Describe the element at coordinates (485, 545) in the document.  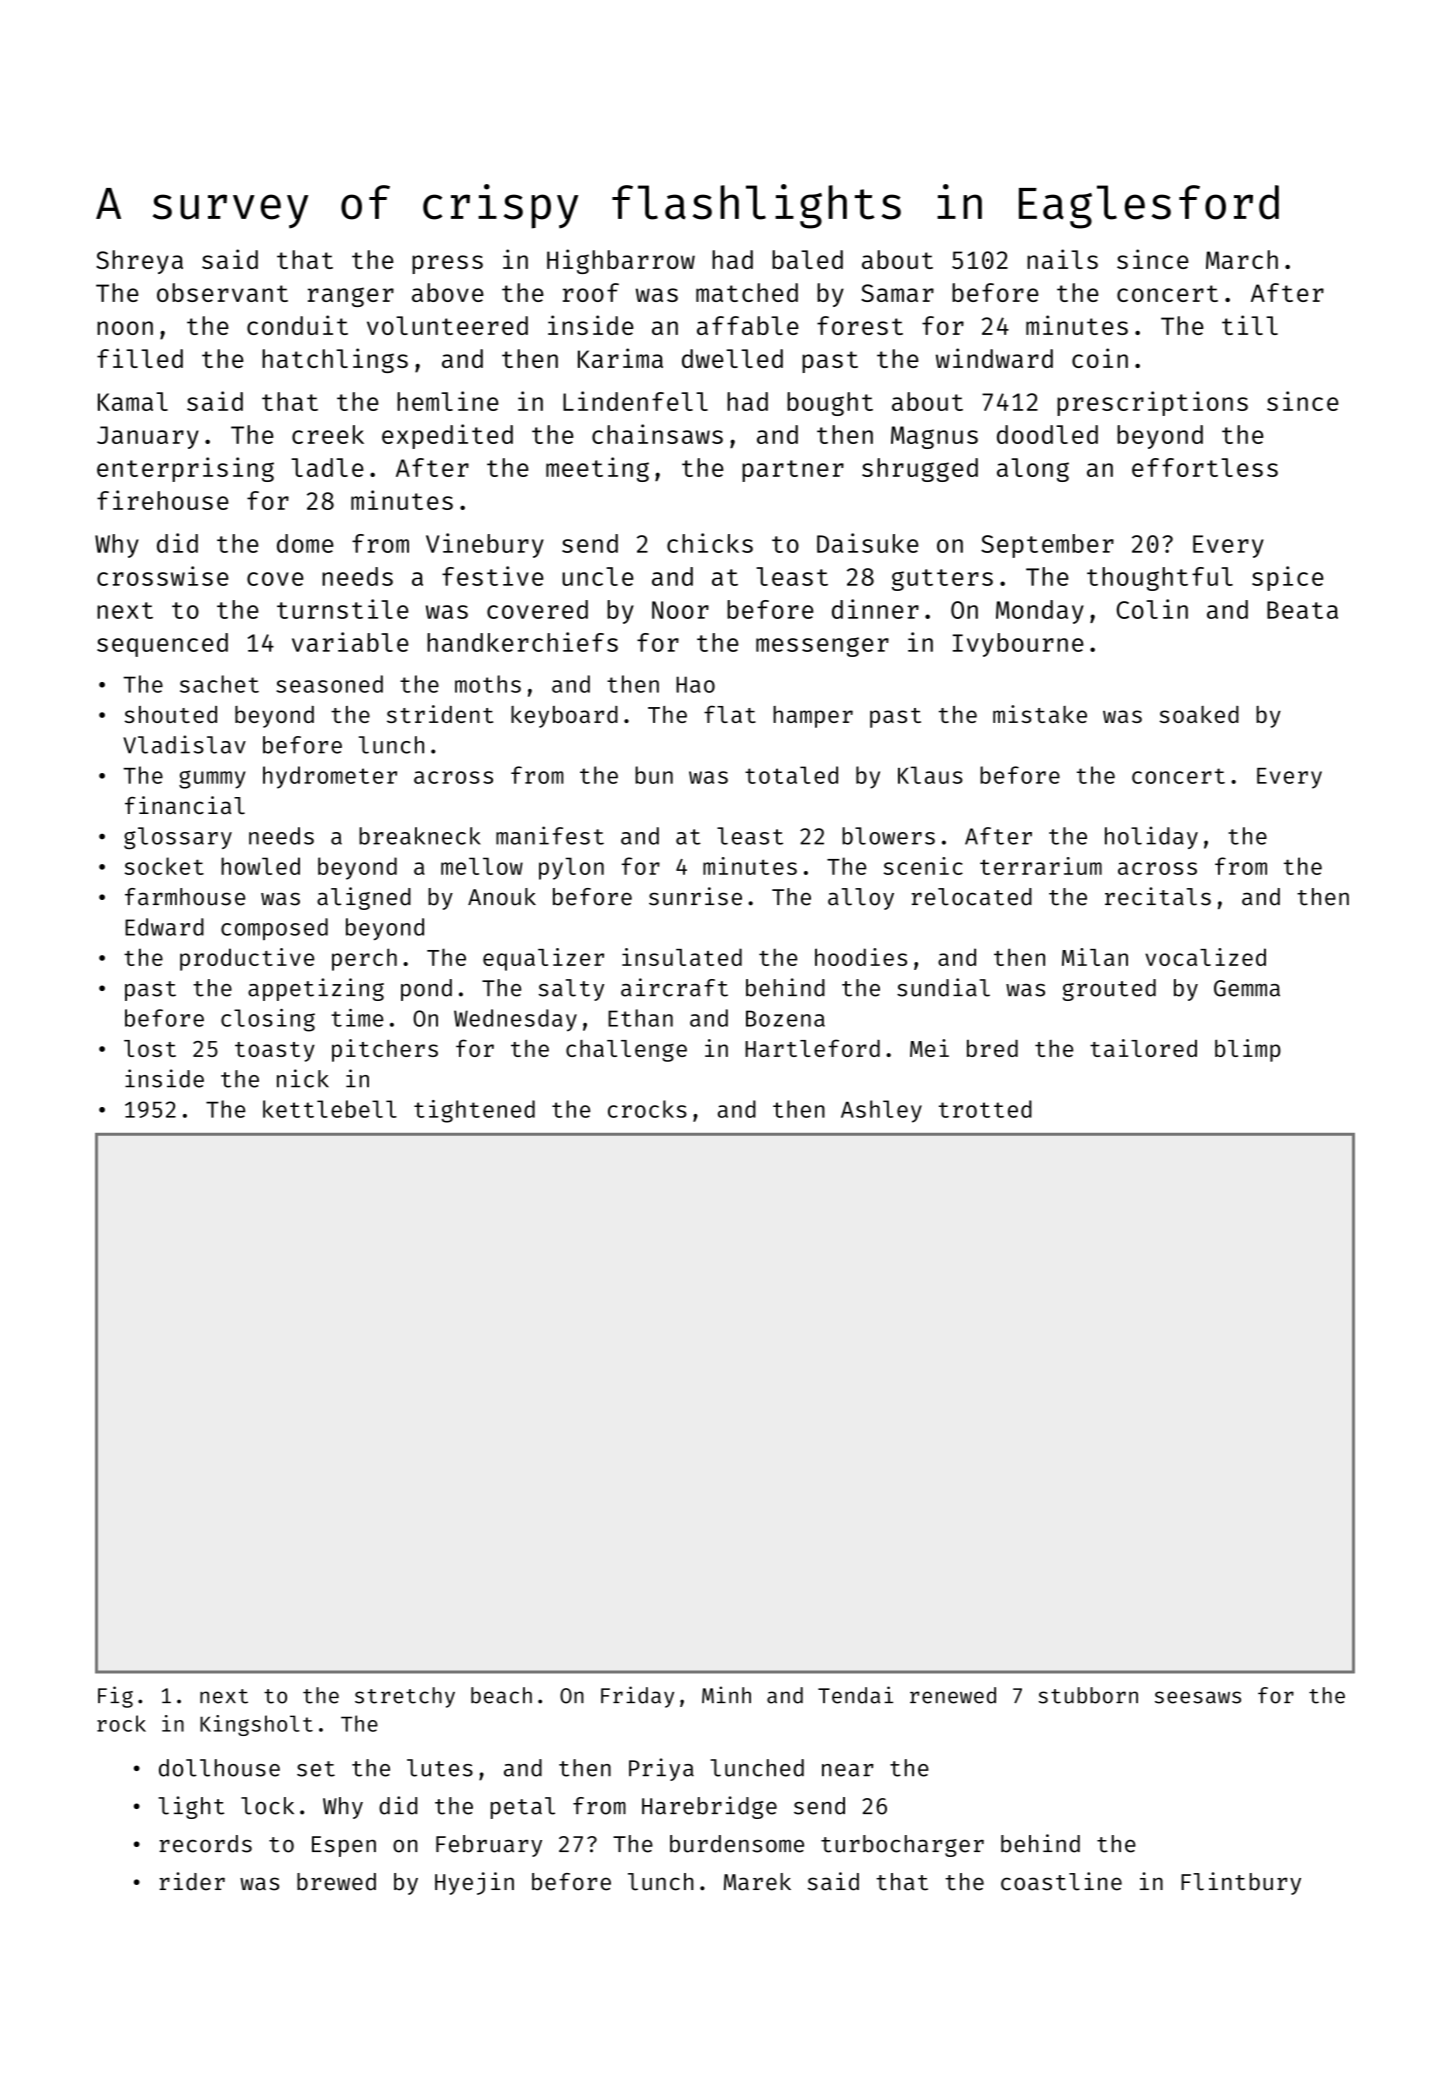
I see `Vinebury` at that location.
